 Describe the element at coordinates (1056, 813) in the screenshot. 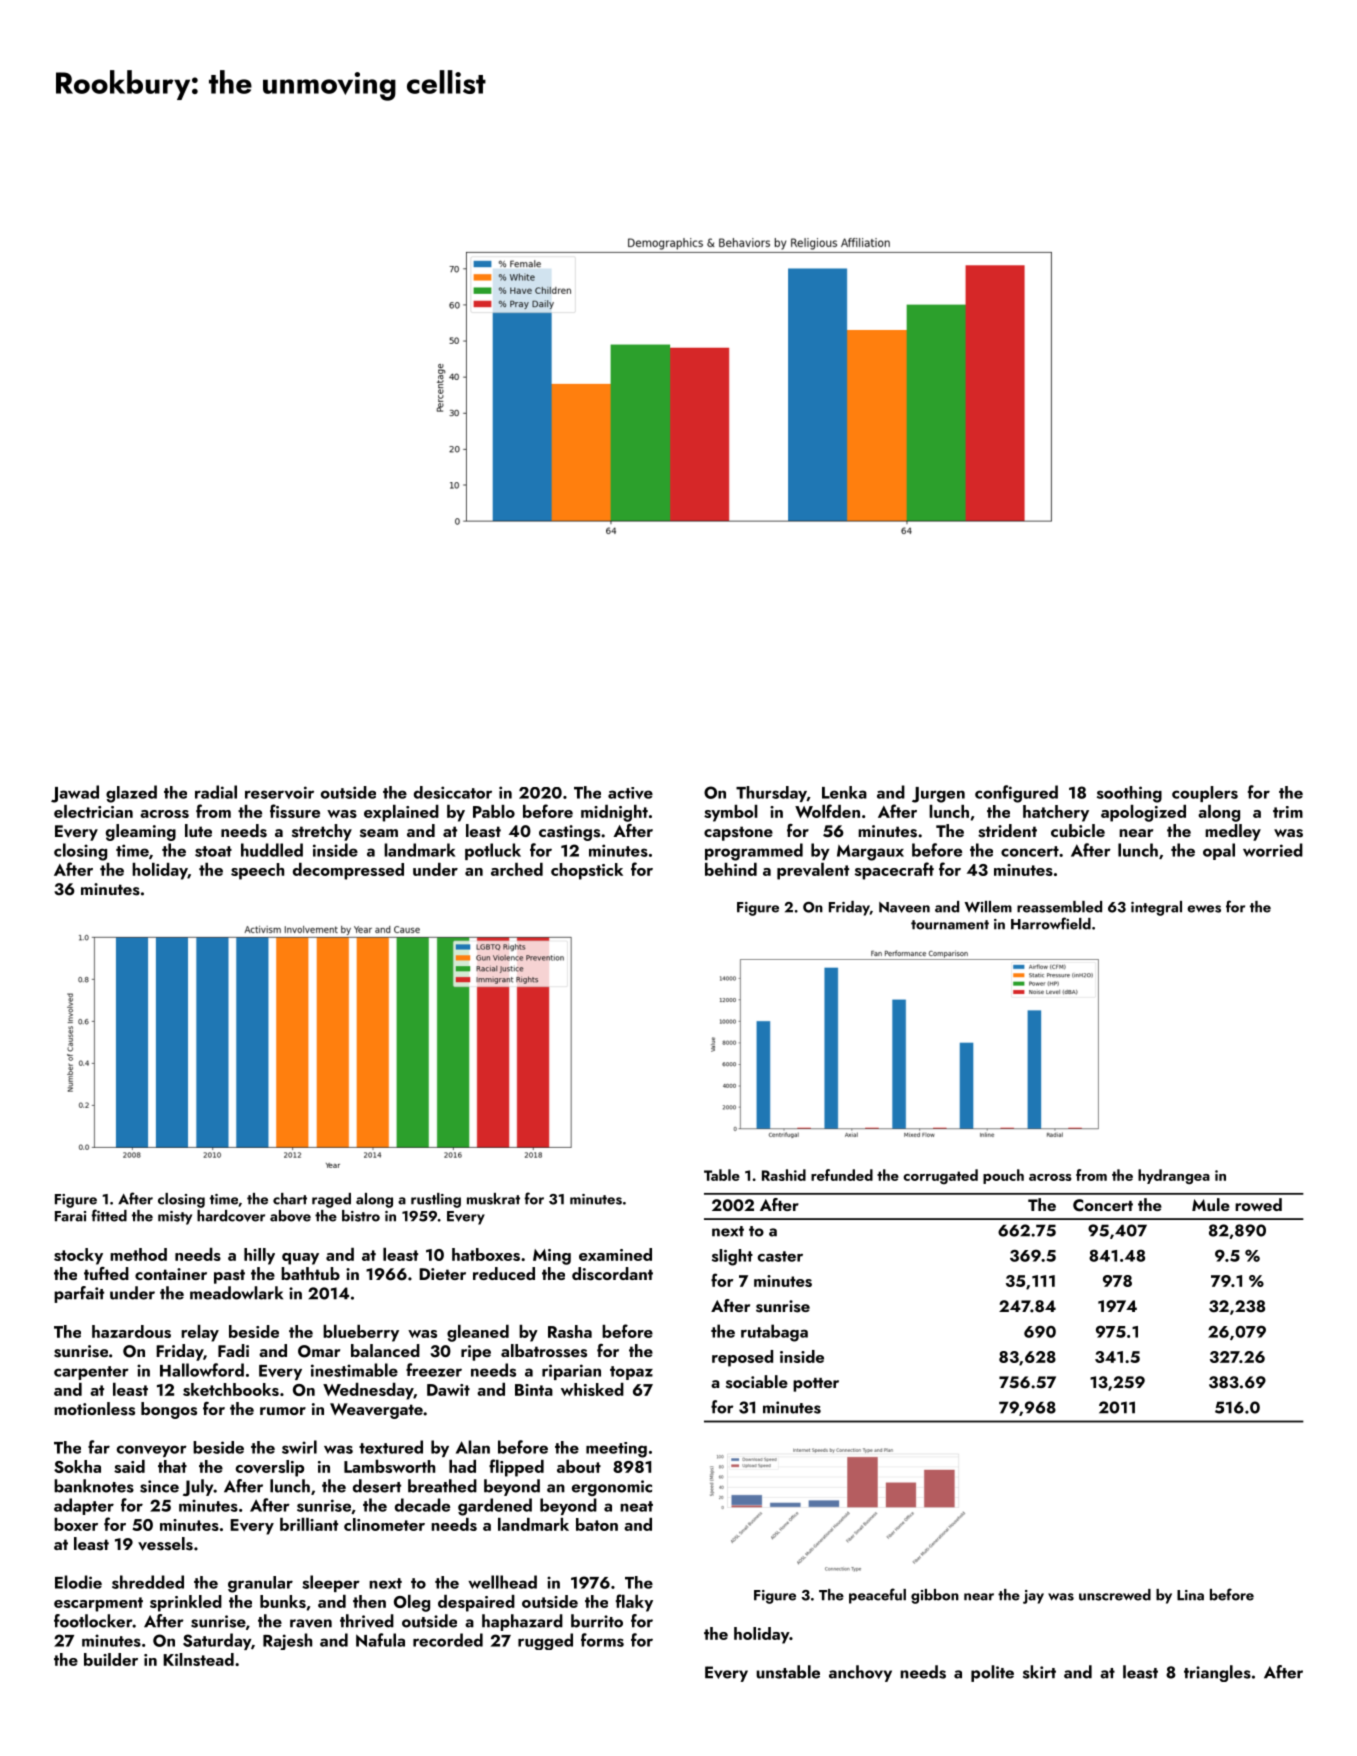

I see `hatchery` at that location.
